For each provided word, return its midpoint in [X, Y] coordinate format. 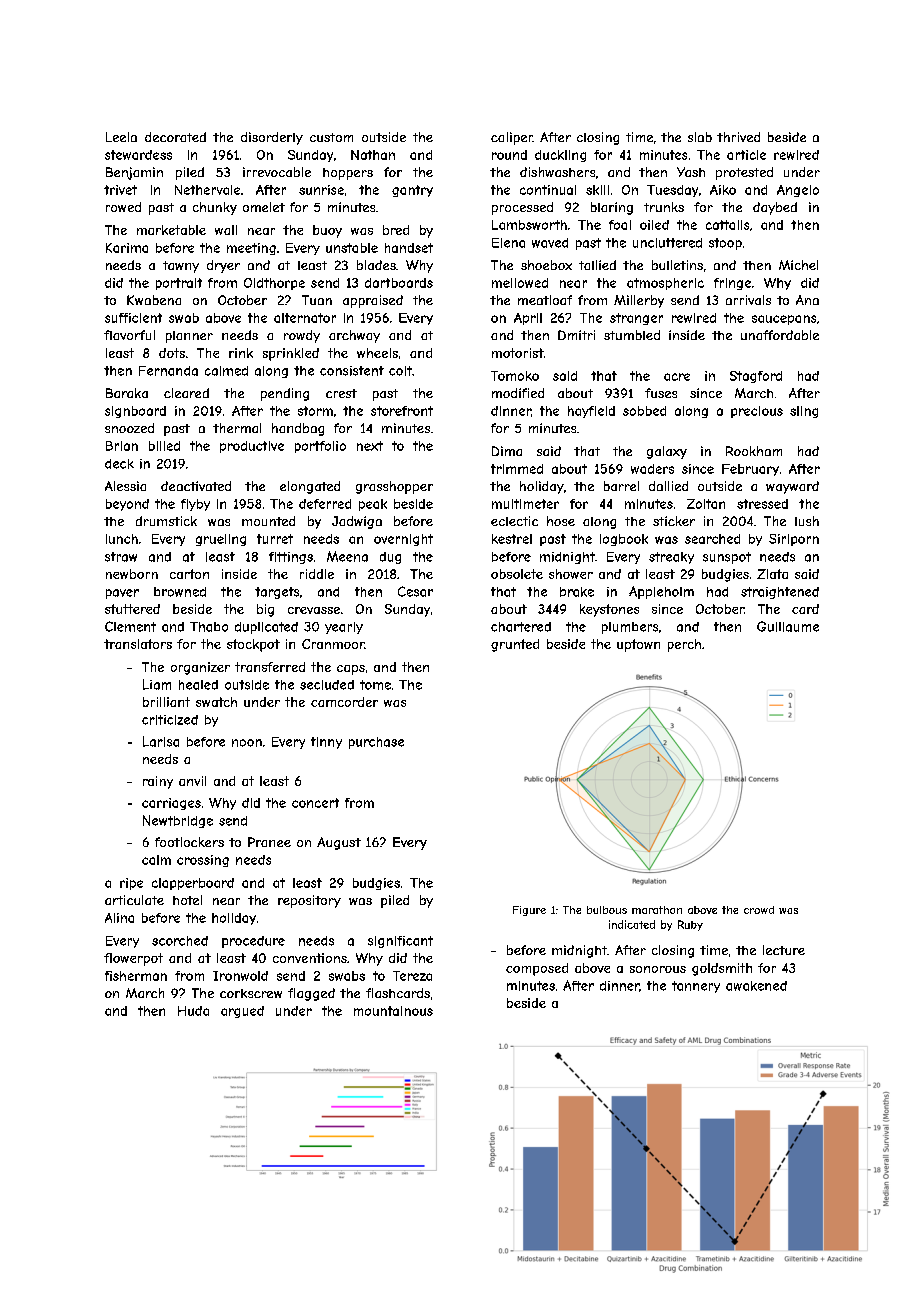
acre [677, 377]
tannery [696, 987]
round [509, 155]
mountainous [393, 1011]
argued [242, 1012]
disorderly [272, 138]
